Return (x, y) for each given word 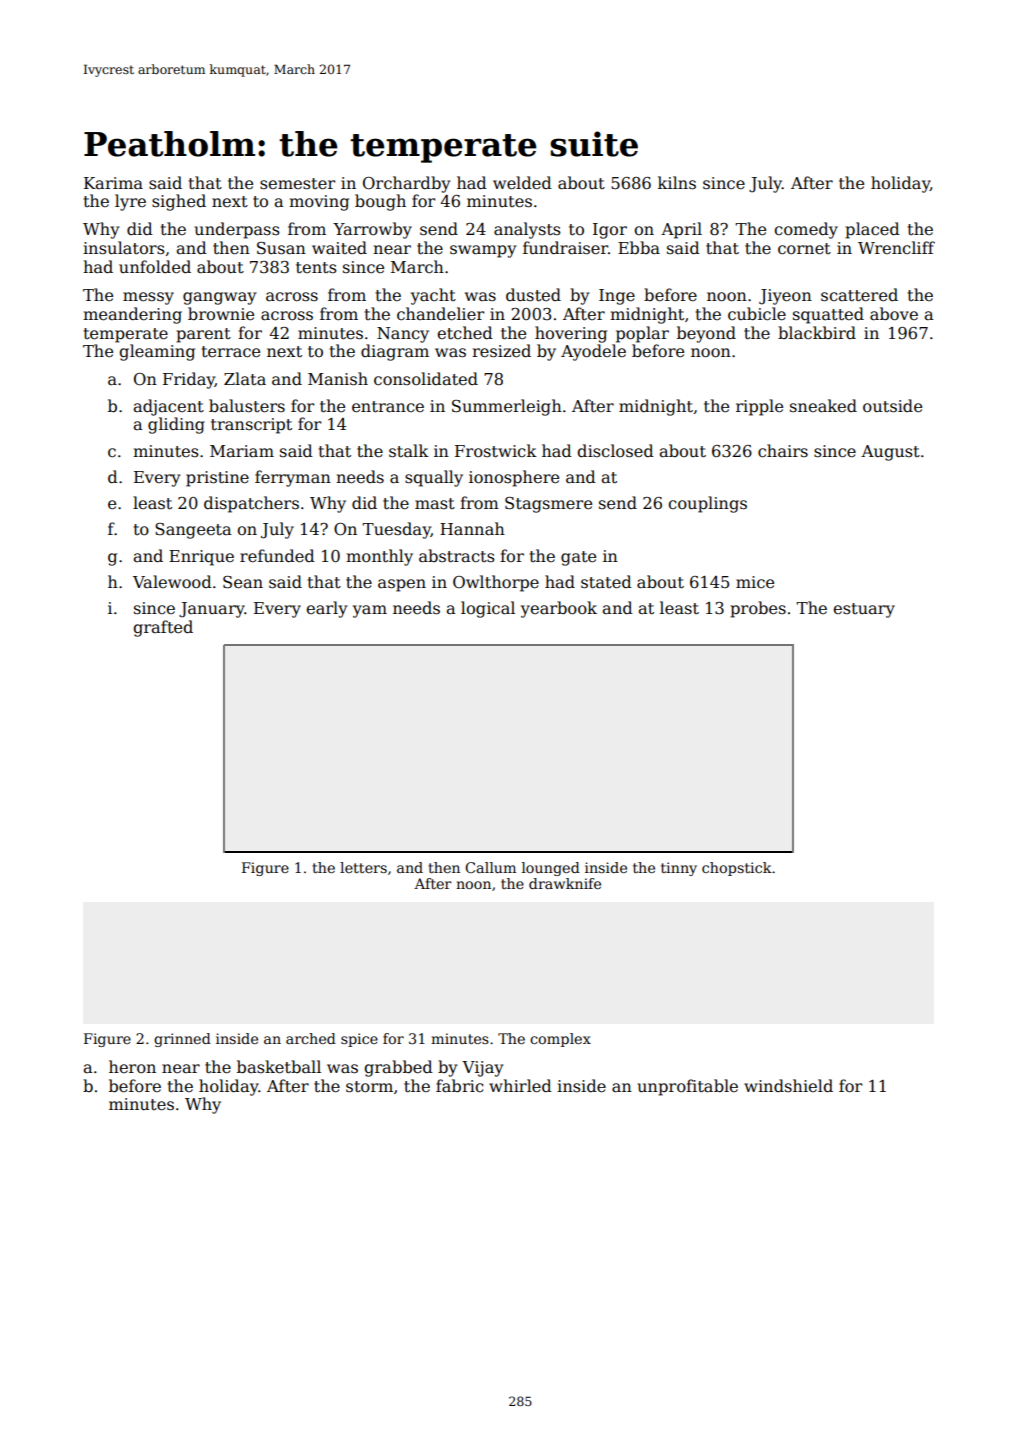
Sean (243, 582)
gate (578, 558)
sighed (179, 202)
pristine (217, 479)
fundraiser (565, 248)
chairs (783, 451)
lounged (551, 869)
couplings (707, 504)
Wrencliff (896, 247)
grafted (163, 628)
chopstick (737, 869)
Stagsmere (548, 505)
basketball (279, 1067)
